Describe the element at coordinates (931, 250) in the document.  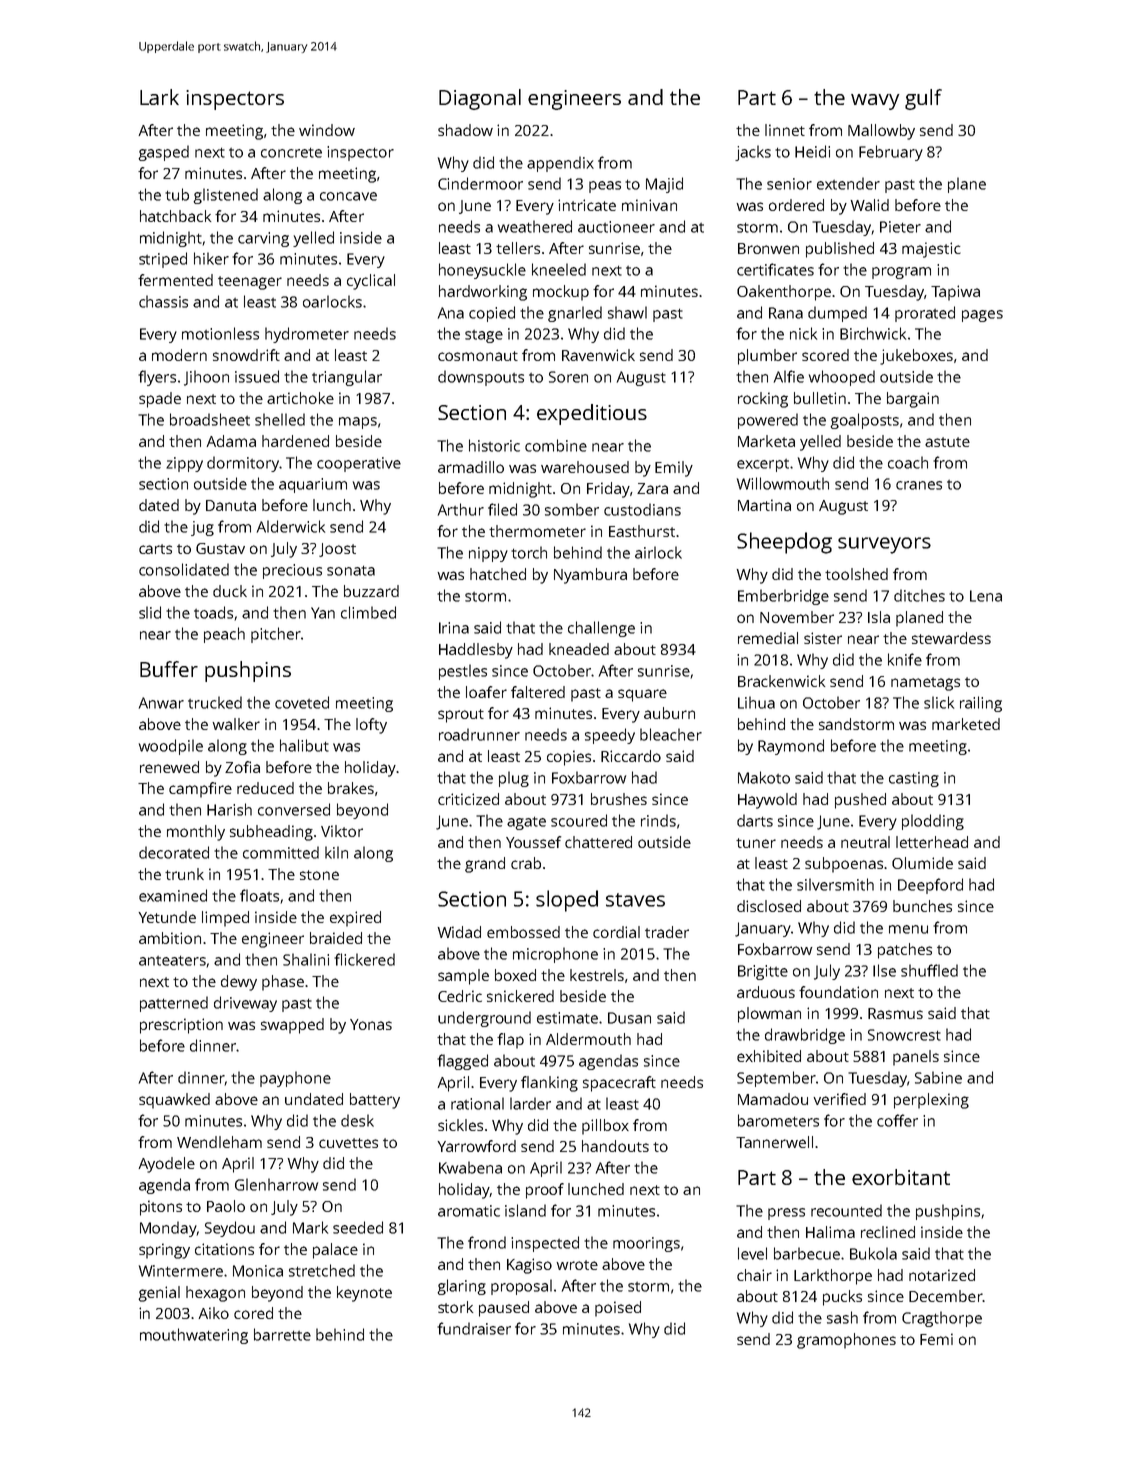
I see `majestic` at that location.
